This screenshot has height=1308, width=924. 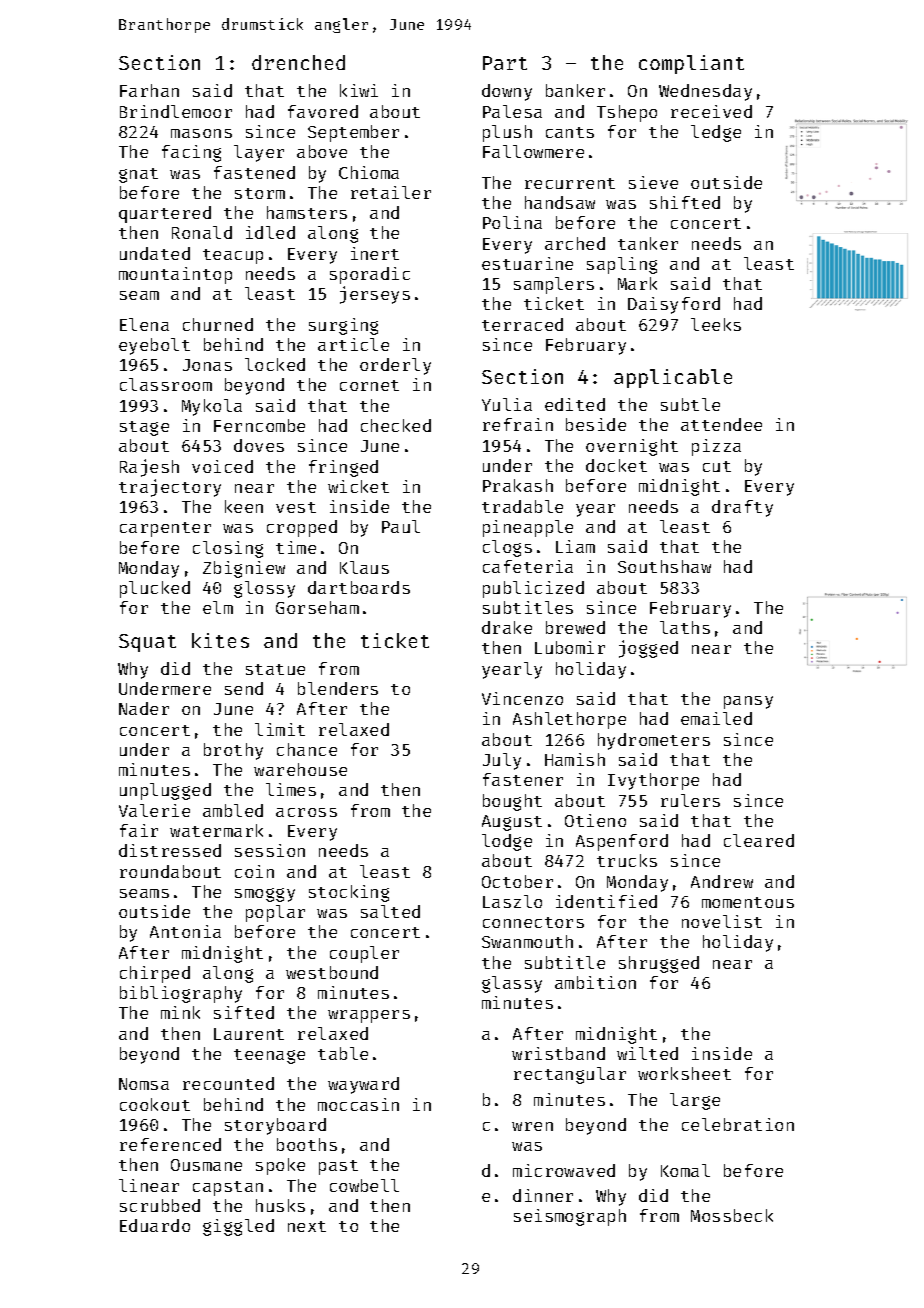 What do you see at coordinates (155, 1225) in the screenshot?
I see `Eduardo` at bounding box center [155, 1225].
